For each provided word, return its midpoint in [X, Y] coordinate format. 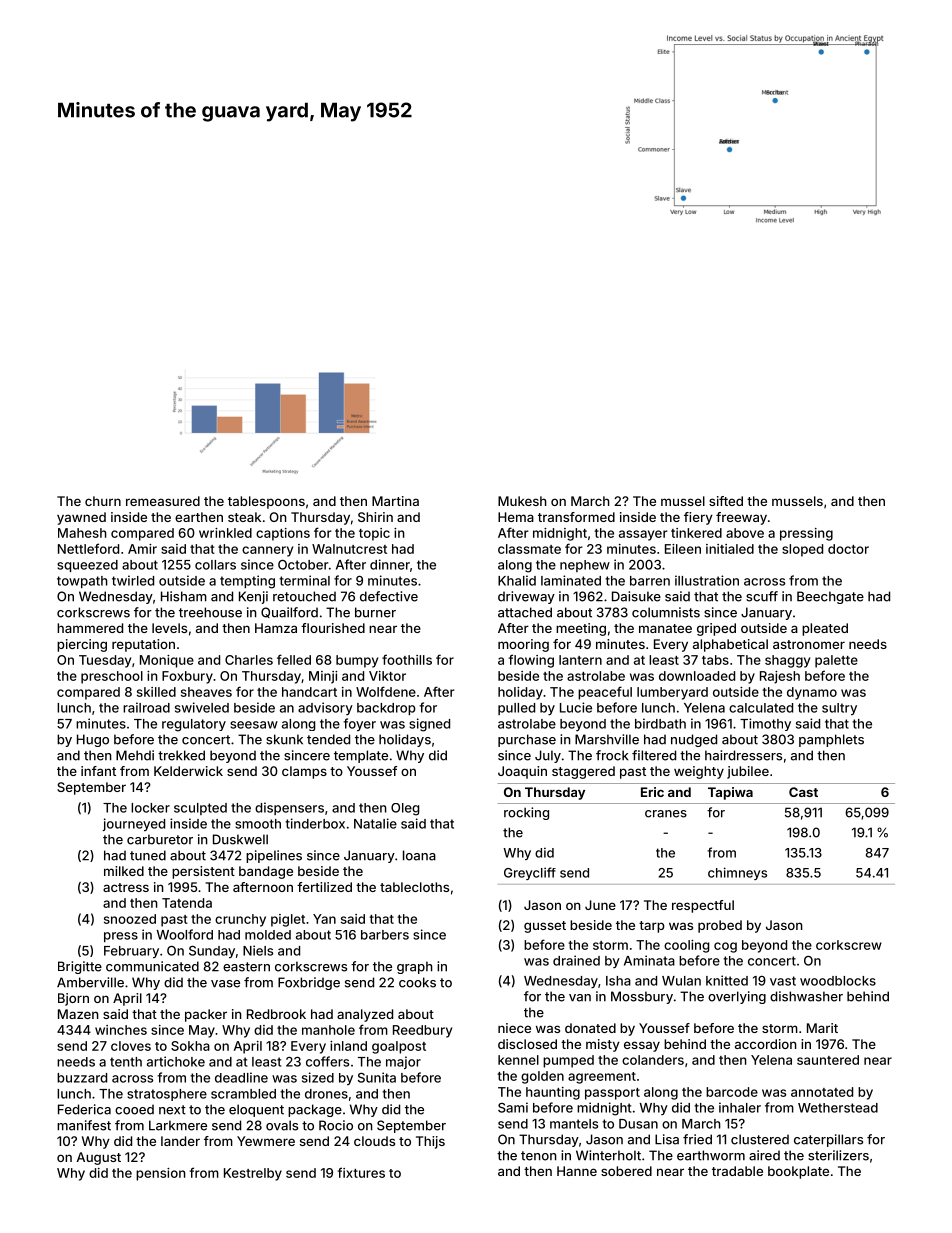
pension [161, 1174]
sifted [726, 501]
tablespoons [266, 502]
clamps [304, 772]
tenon [539, 1156]
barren [650, 581]
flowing [531, 661]
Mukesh [522, 501]
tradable [737, 1171]
